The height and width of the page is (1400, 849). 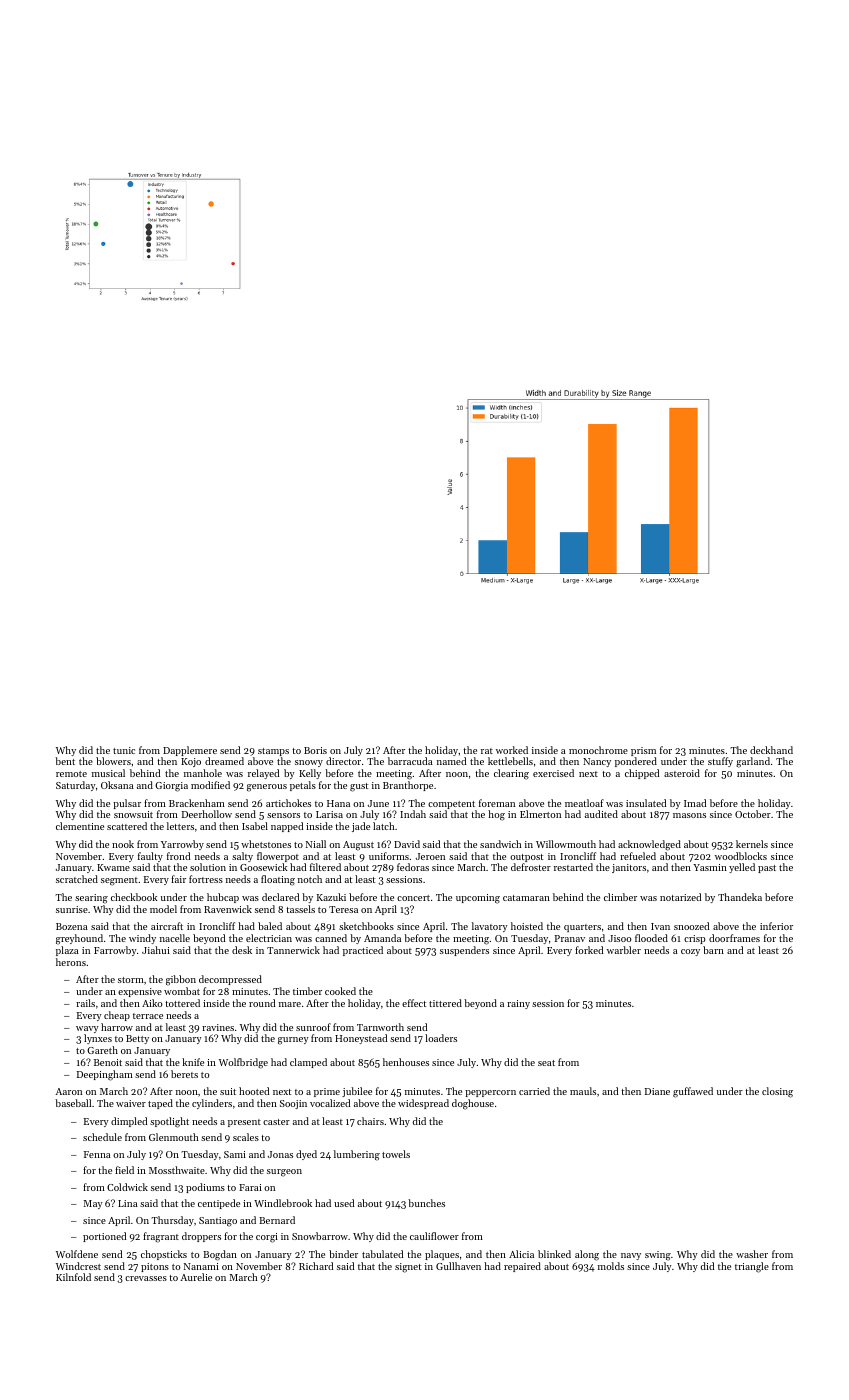 I want to click on checkbook, so click(x=134, y=897).
